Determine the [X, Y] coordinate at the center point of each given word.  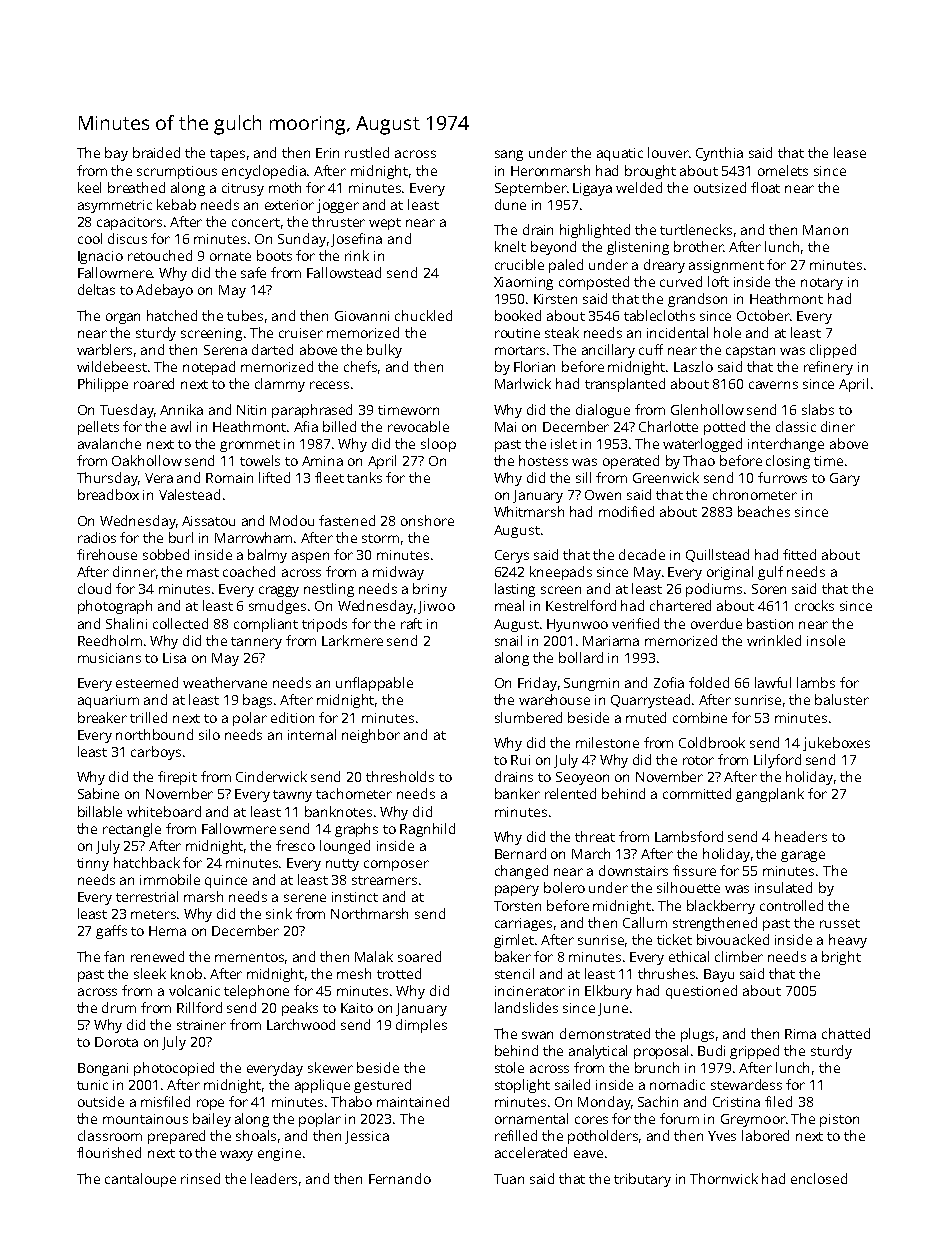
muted [646, 717]
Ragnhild [427, 830]
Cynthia [719, 154]
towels [260, 460]
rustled [367, 152]
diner [838, 426]
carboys [156, 753]
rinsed [200, 1178]
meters [154, 914]
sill [583, 477]
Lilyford [777, 761]
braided [156, 152]
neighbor [371, 736]
